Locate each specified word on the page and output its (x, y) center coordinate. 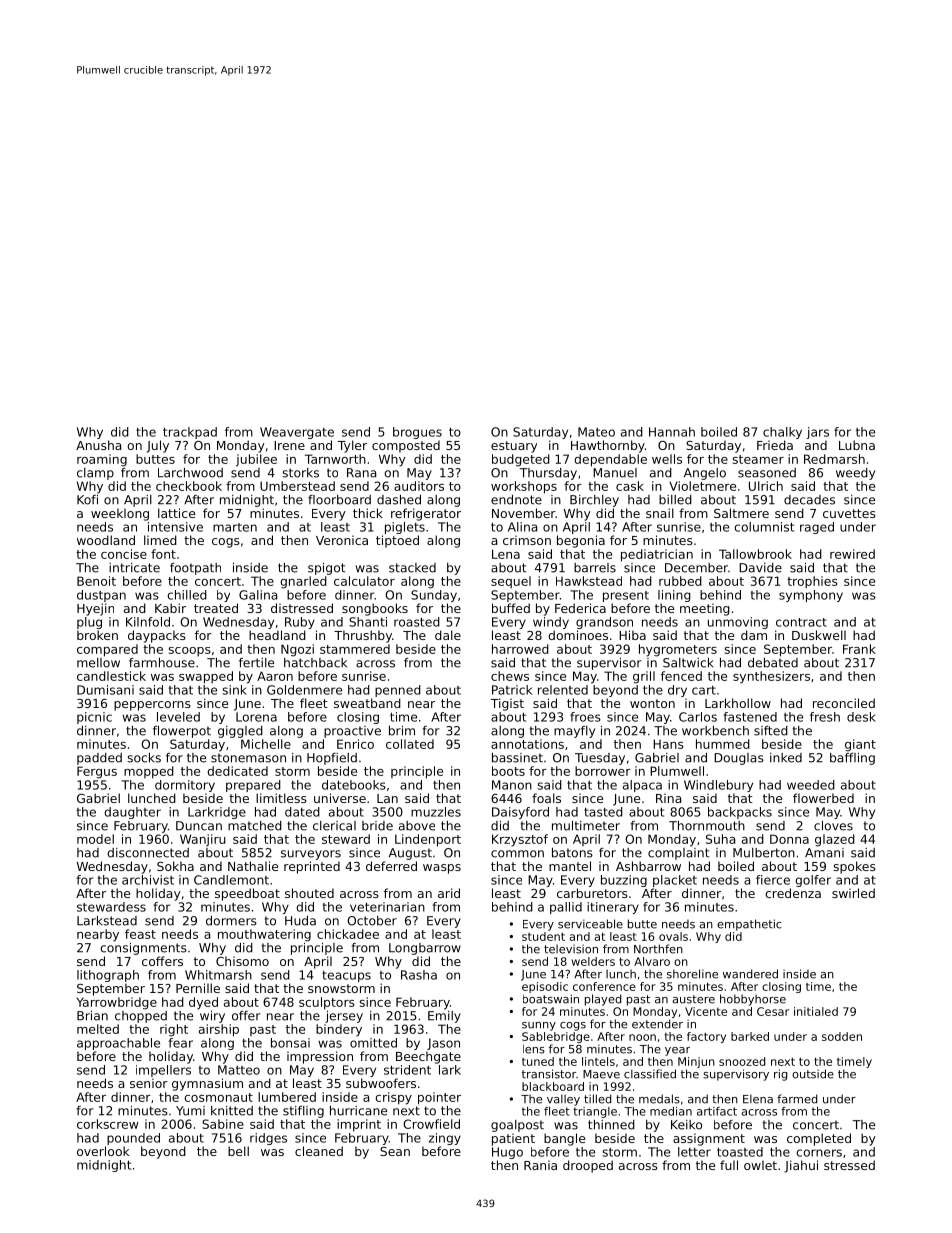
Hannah (672, 432)
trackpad (190, 433)
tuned (538, 1061)
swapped (206, 677)
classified (650, 1074)
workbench (715, 731)
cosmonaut (218, 1097)
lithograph (108, 976)
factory (706, 1037)
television (571, 949)
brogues (417, 433)
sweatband (367, 703)
